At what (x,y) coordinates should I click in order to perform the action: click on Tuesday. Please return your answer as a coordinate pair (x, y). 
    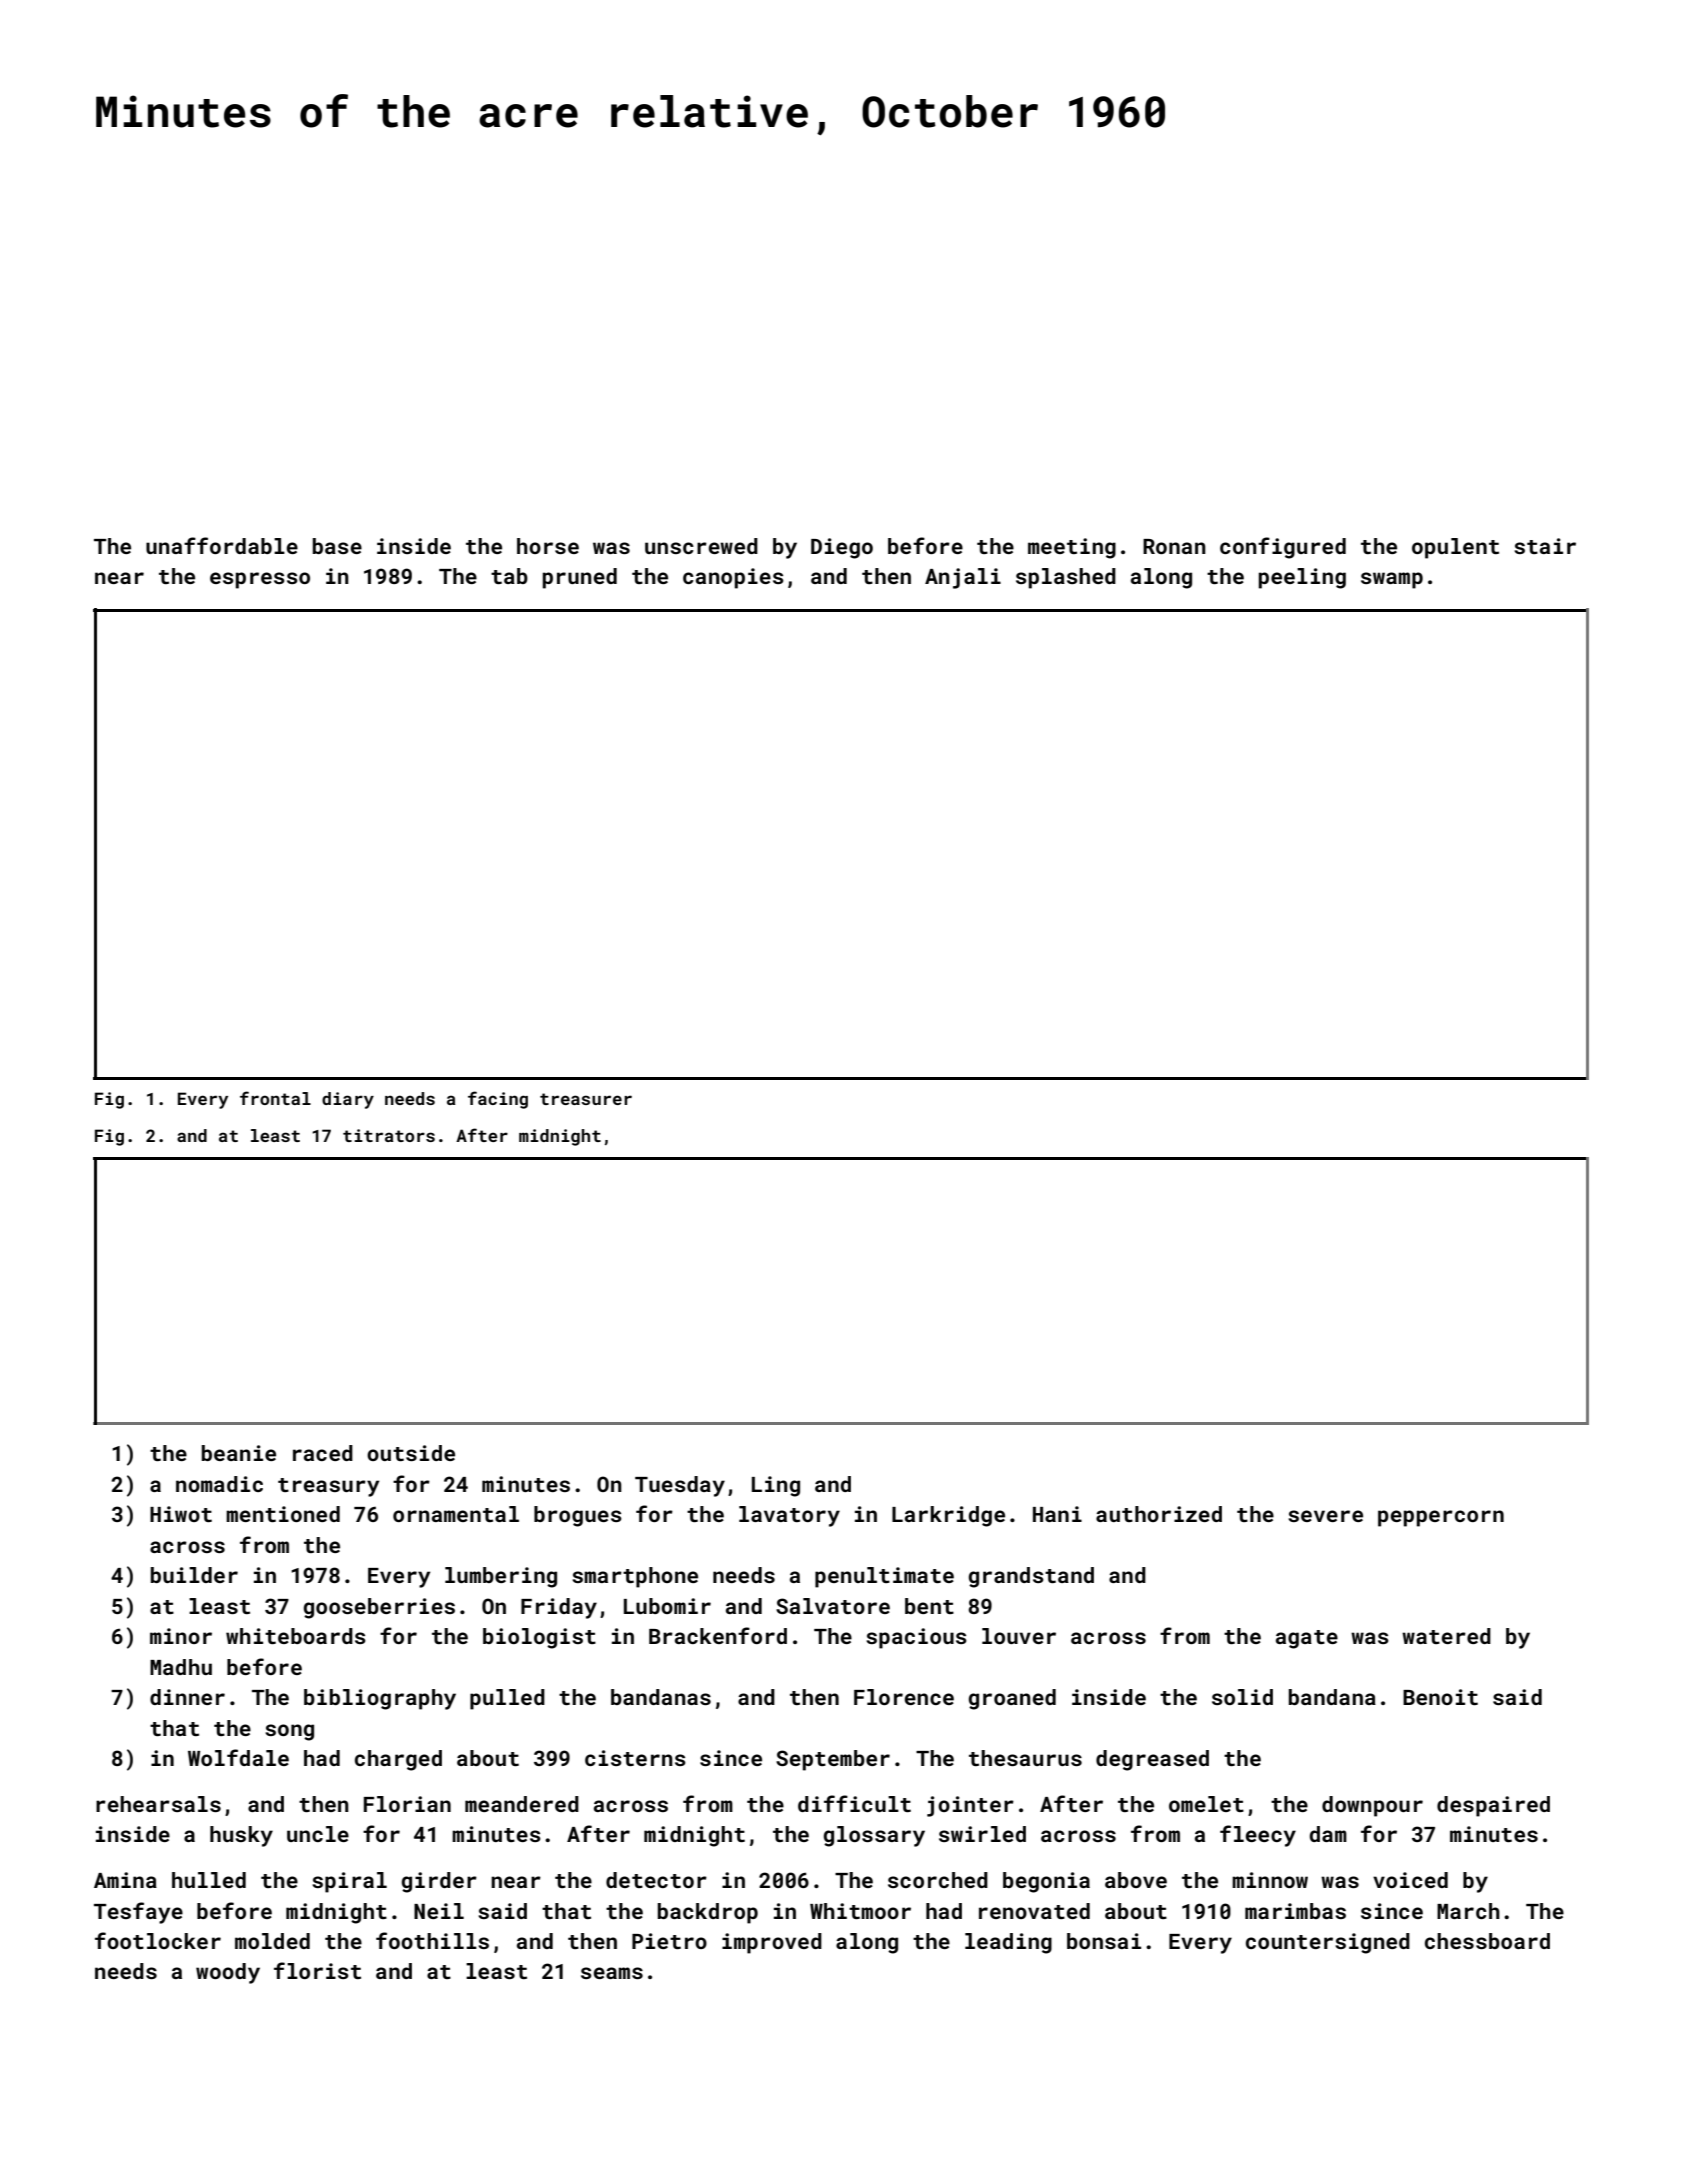
    Looking at the image, I should click on (680, 1486).
